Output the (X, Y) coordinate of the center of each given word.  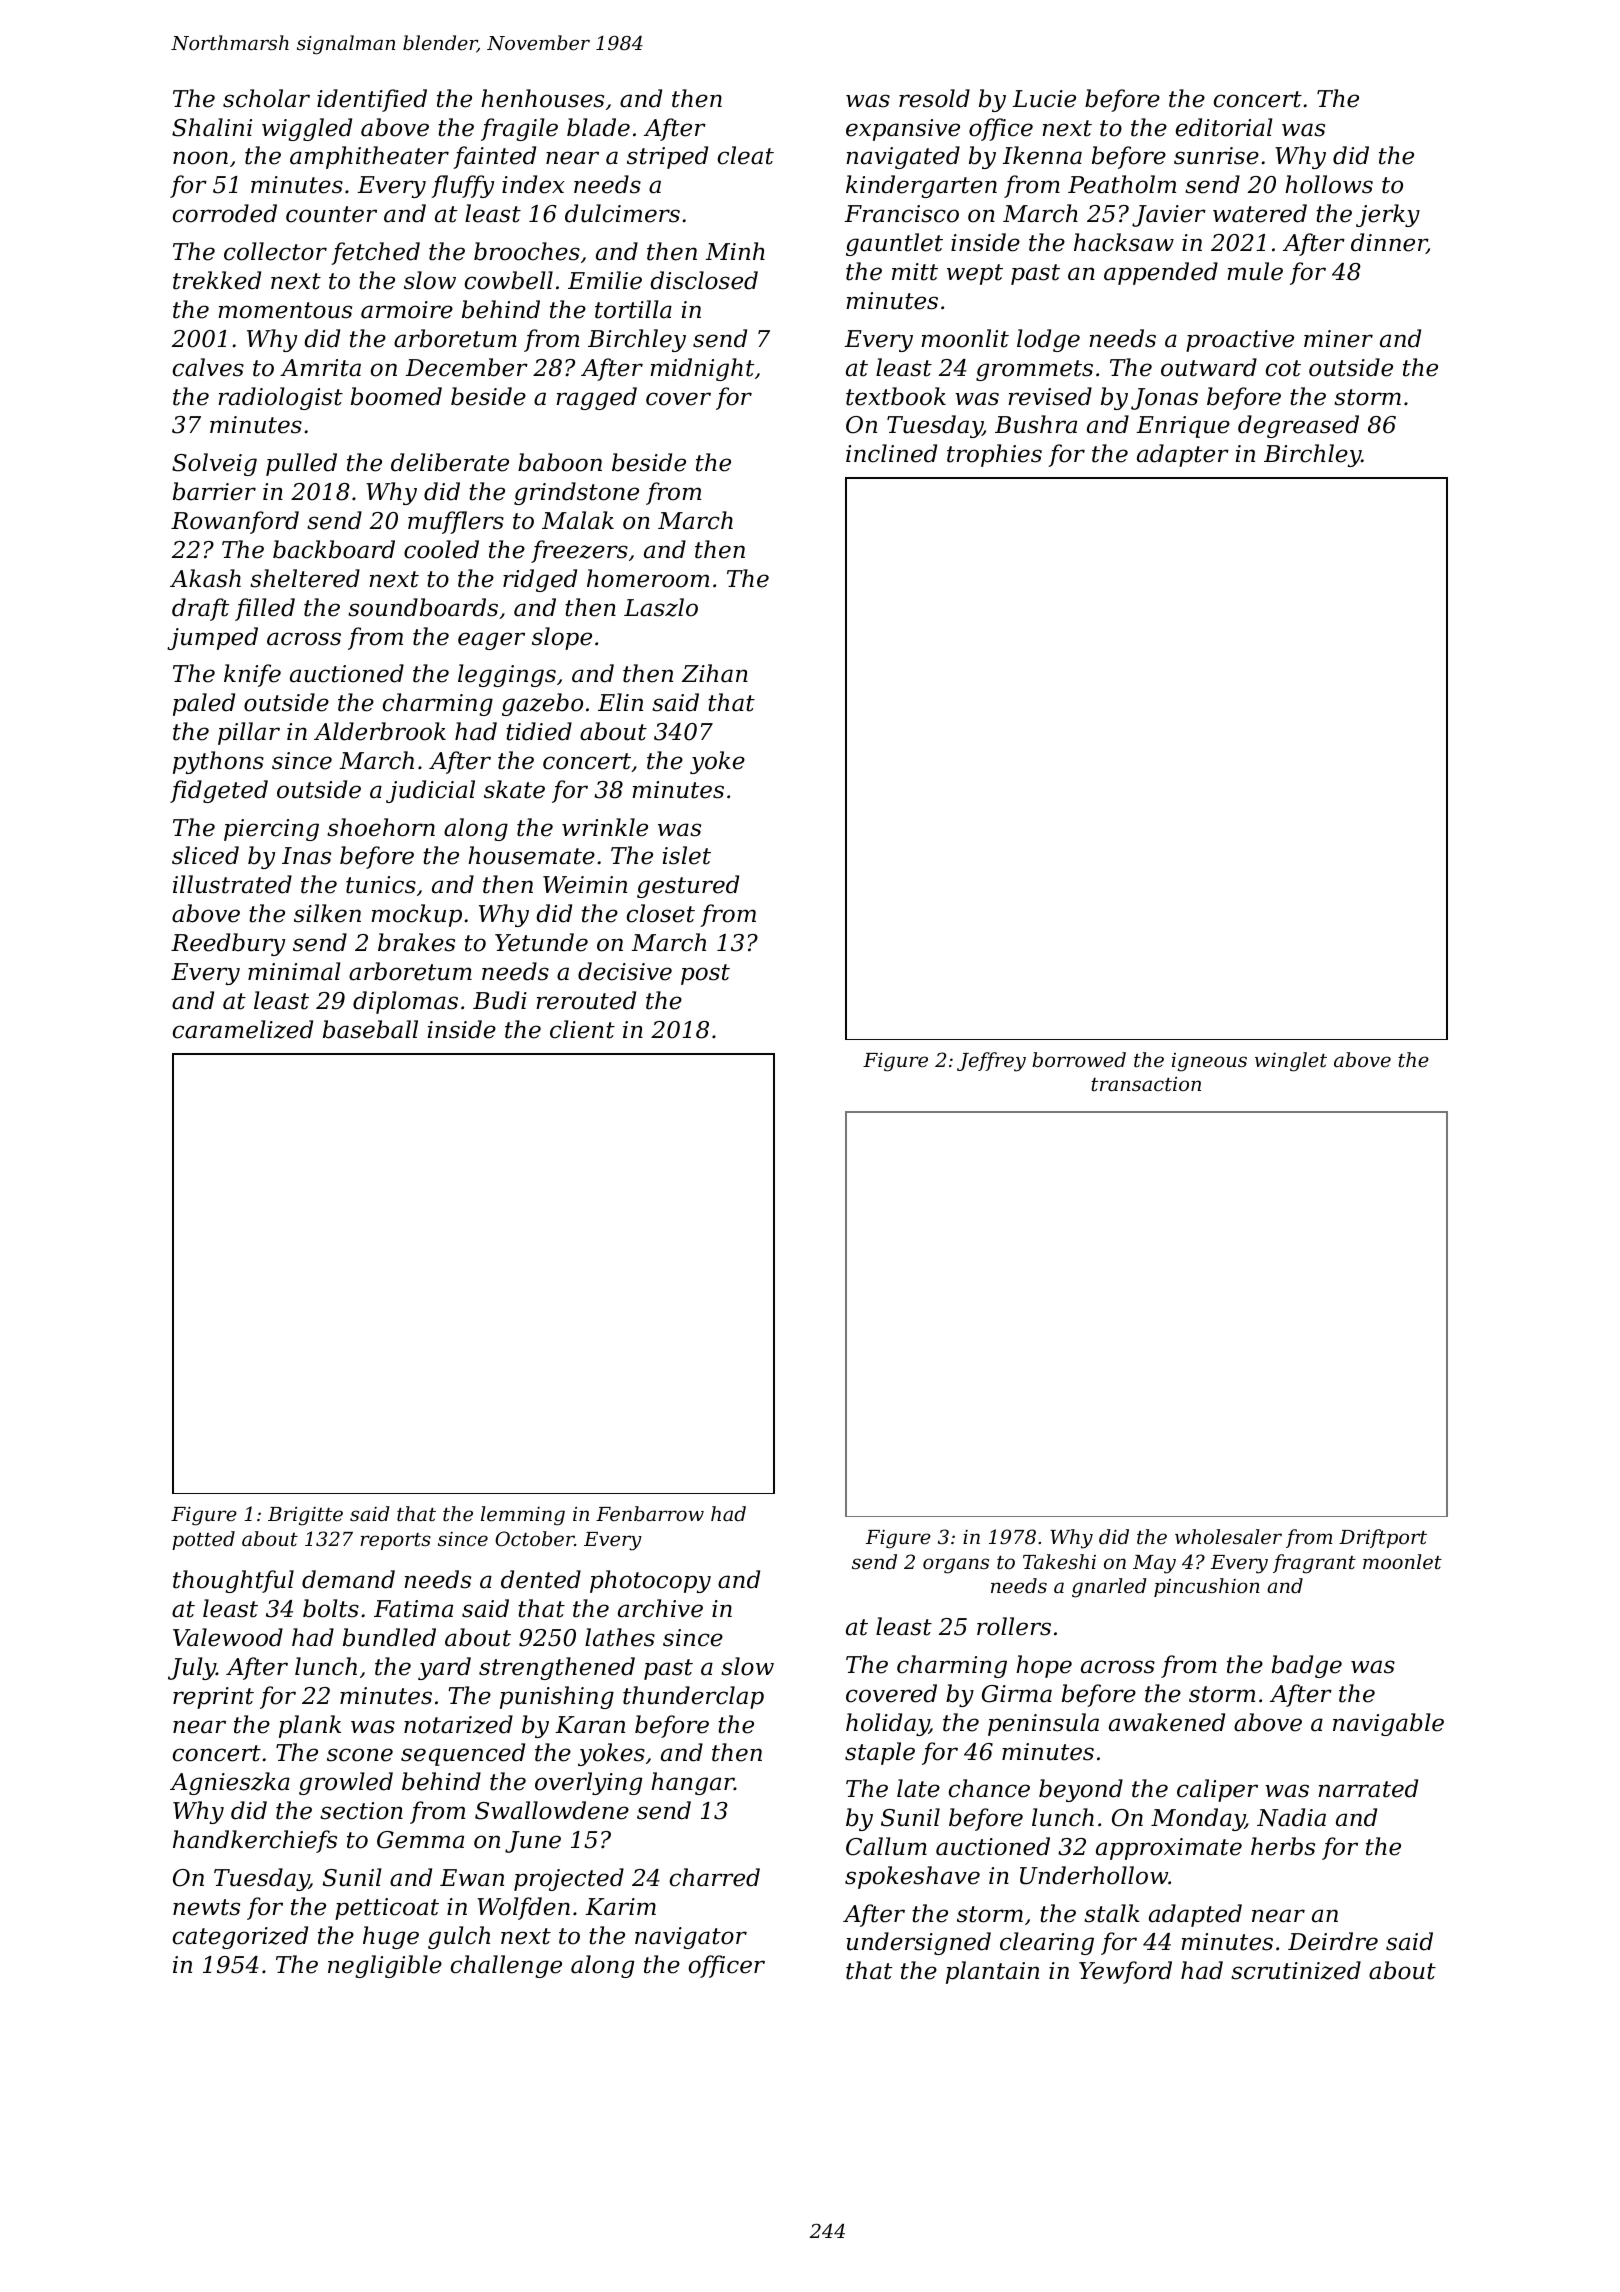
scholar (266, 98)
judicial (430, 791)
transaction (1146, 1084)
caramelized (243, 1029)
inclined (891, 453)
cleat (746, 155)
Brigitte (305, 1516)
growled (346, 1783)
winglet (1291, 1062)
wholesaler (1228, 1536)
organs (956, 1566)
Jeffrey (991, 1062)
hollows (1329, 184)
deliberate (450, 462)
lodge (1048, 340)
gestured (688, 886)
